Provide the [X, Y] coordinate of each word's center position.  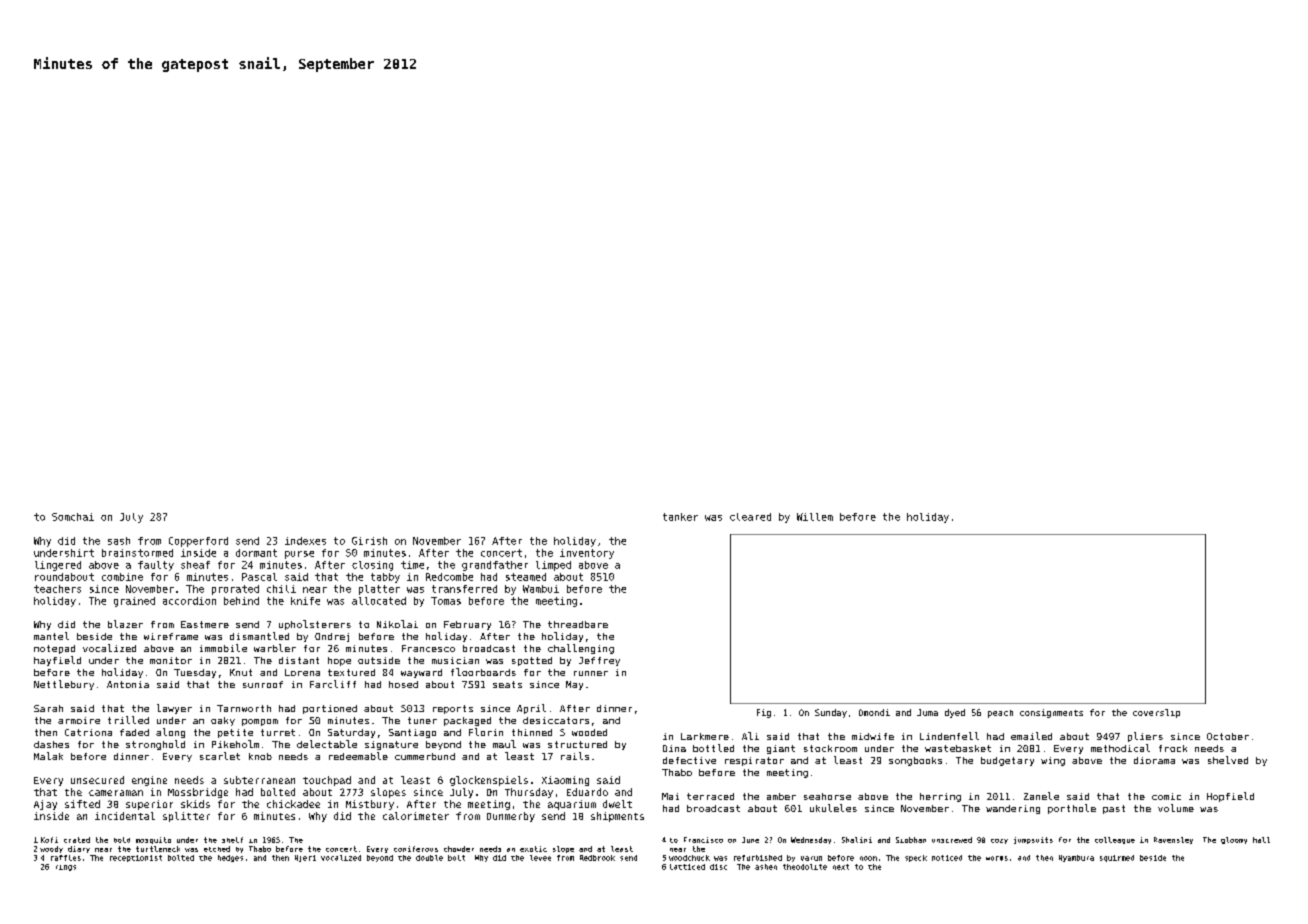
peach [1000, 714]
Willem [815, 517]
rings [66, 868]
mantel [51, 636]
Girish [369, 541]
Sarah [48, 708]
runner [591, 673]
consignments [1051, 713]
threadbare [578, 624]
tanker [680, 517]
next [841, 867]
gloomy [1234, 840]
